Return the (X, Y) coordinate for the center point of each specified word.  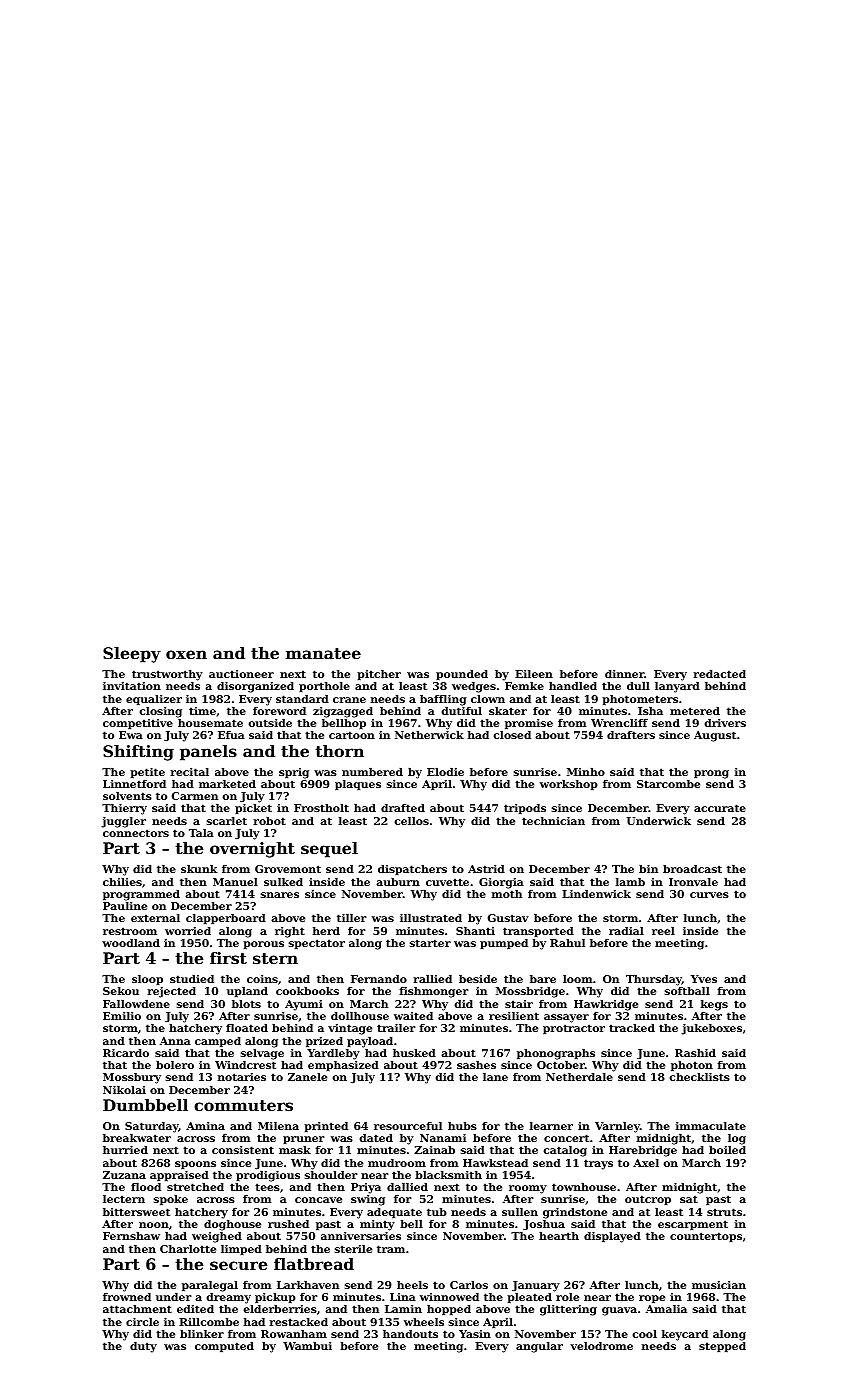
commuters (243, 1105)
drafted (403, 808)
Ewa (131, 735)
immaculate (710, 1126)
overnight (252, 850)
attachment (137, 1309)
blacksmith (448, 1175)
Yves (704, 979)
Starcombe (668, 784)
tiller (352, 918)
